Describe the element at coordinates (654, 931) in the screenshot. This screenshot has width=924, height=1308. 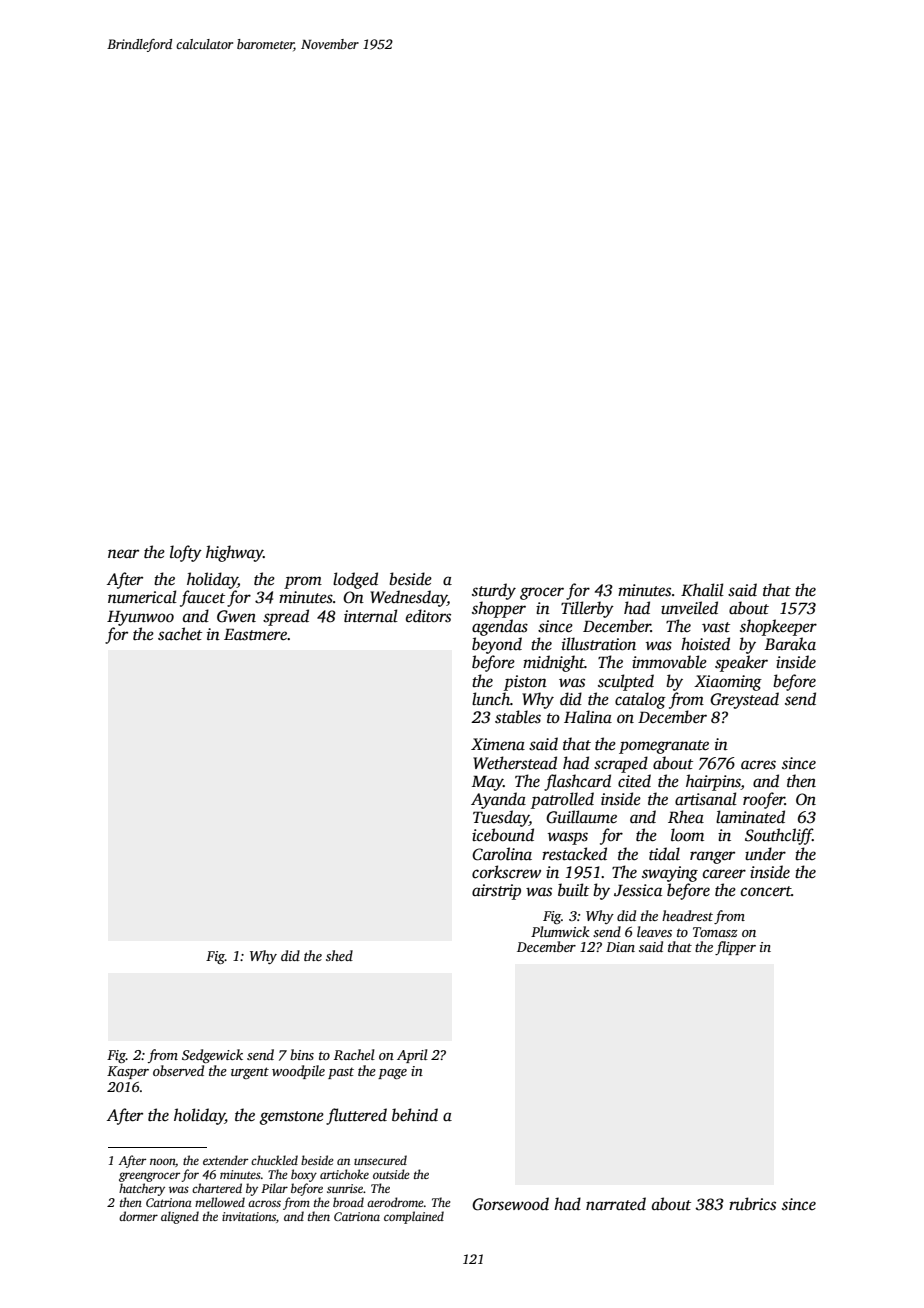
I see `leaves` at that location.
